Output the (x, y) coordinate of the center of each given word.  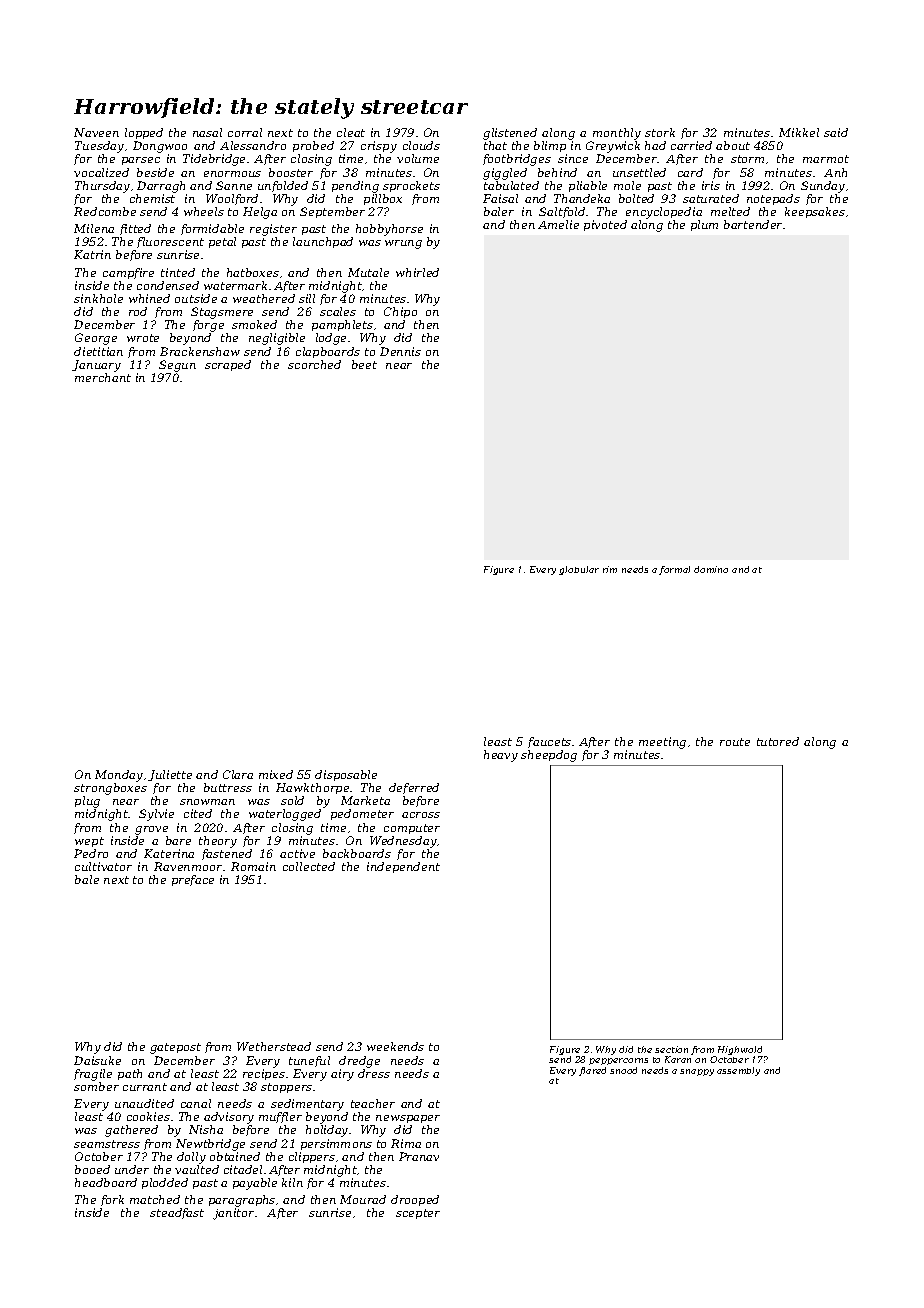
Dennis (400, 351)
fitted (135, 229)
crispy (379, 147)
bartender (753, 224)
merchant (103, 377)
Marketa (365, 800)
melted (730, 211)
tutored (778, 741)
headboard (106, 1182)
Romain (253, 866)
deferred (414, 788)
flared (592, 1071)
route (735, 742)
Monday (119, 776)
